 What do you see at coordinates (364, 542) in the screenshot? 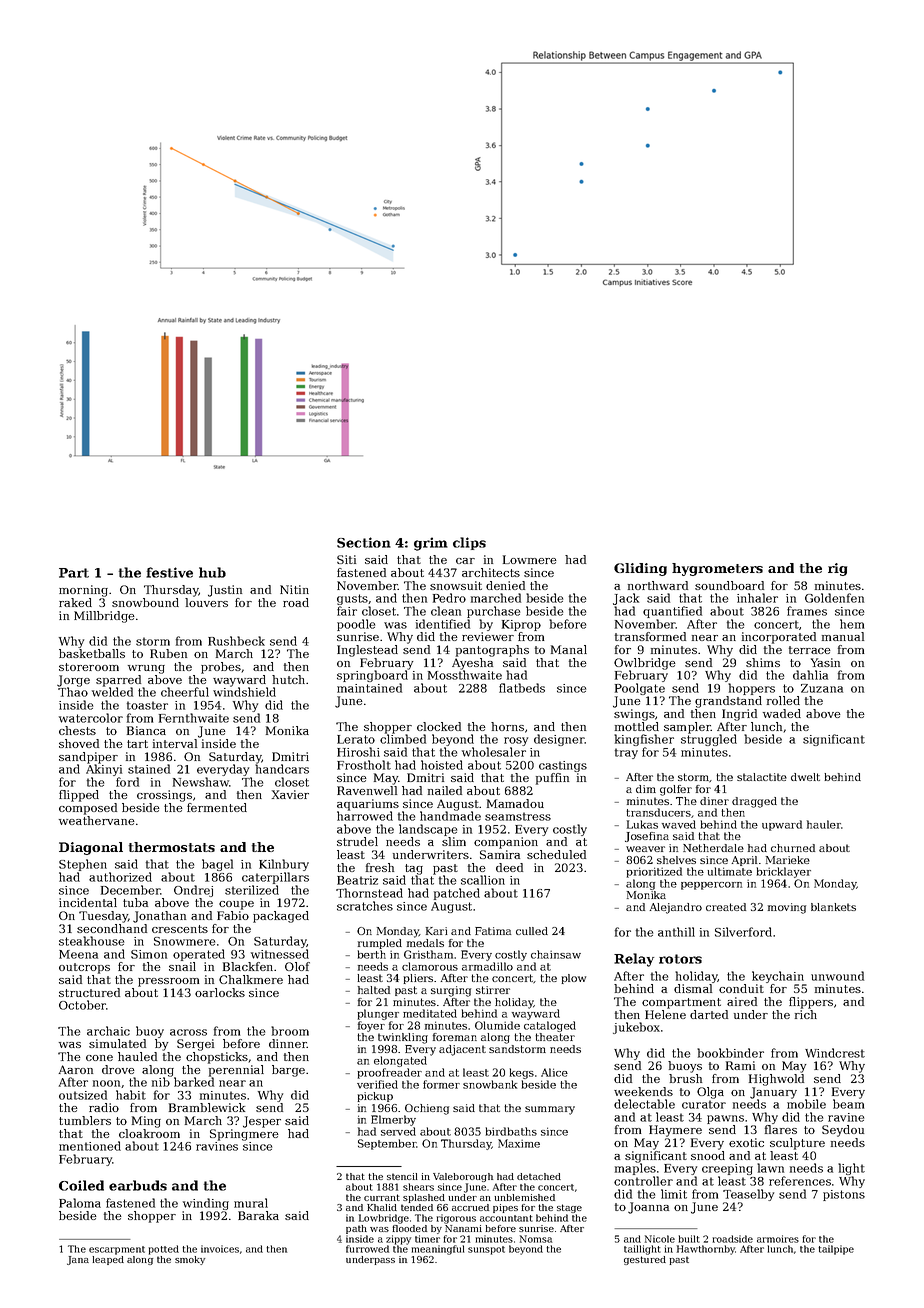
I see `Section` at bounding box center [364, 542].
